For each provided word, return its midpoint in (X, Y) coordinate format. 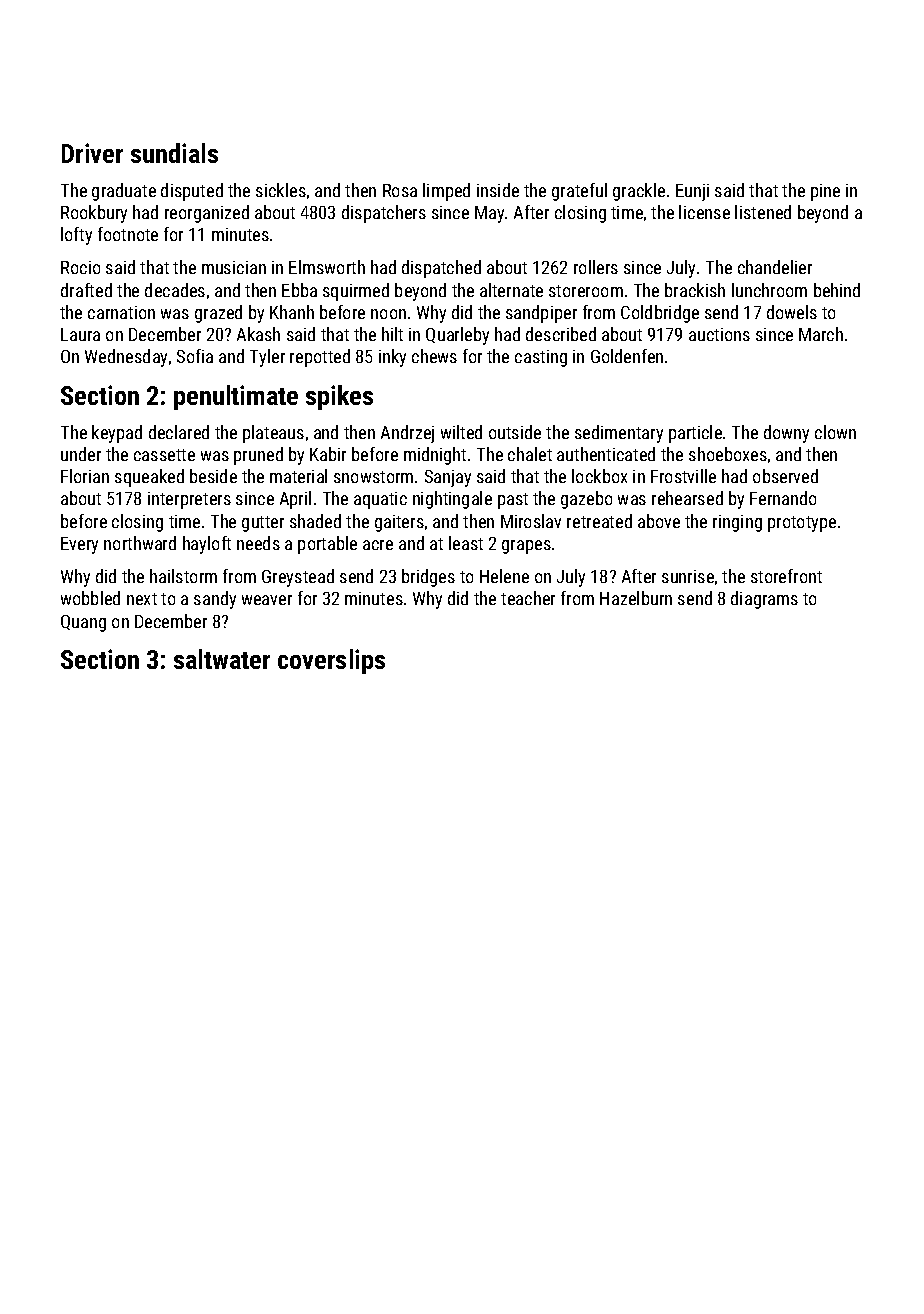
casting (541, 358)
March (821, 334)
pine (825, 192)
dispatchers (384, 214)
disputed (192, 192)
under (81, 454)
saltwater (222, 659)
